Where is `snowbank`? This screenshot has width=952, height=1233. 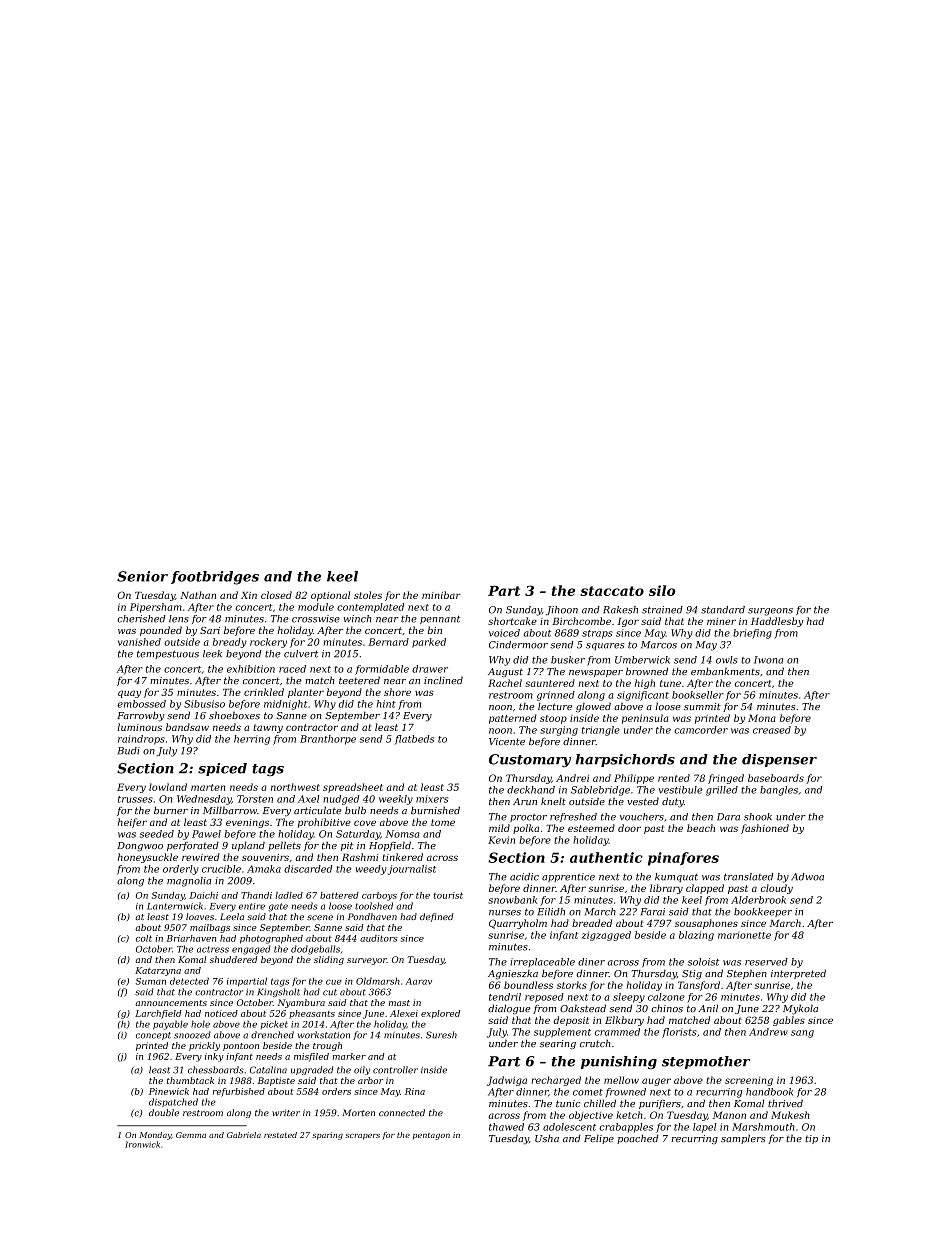
snowbank is located at coordinates (512, 900).
